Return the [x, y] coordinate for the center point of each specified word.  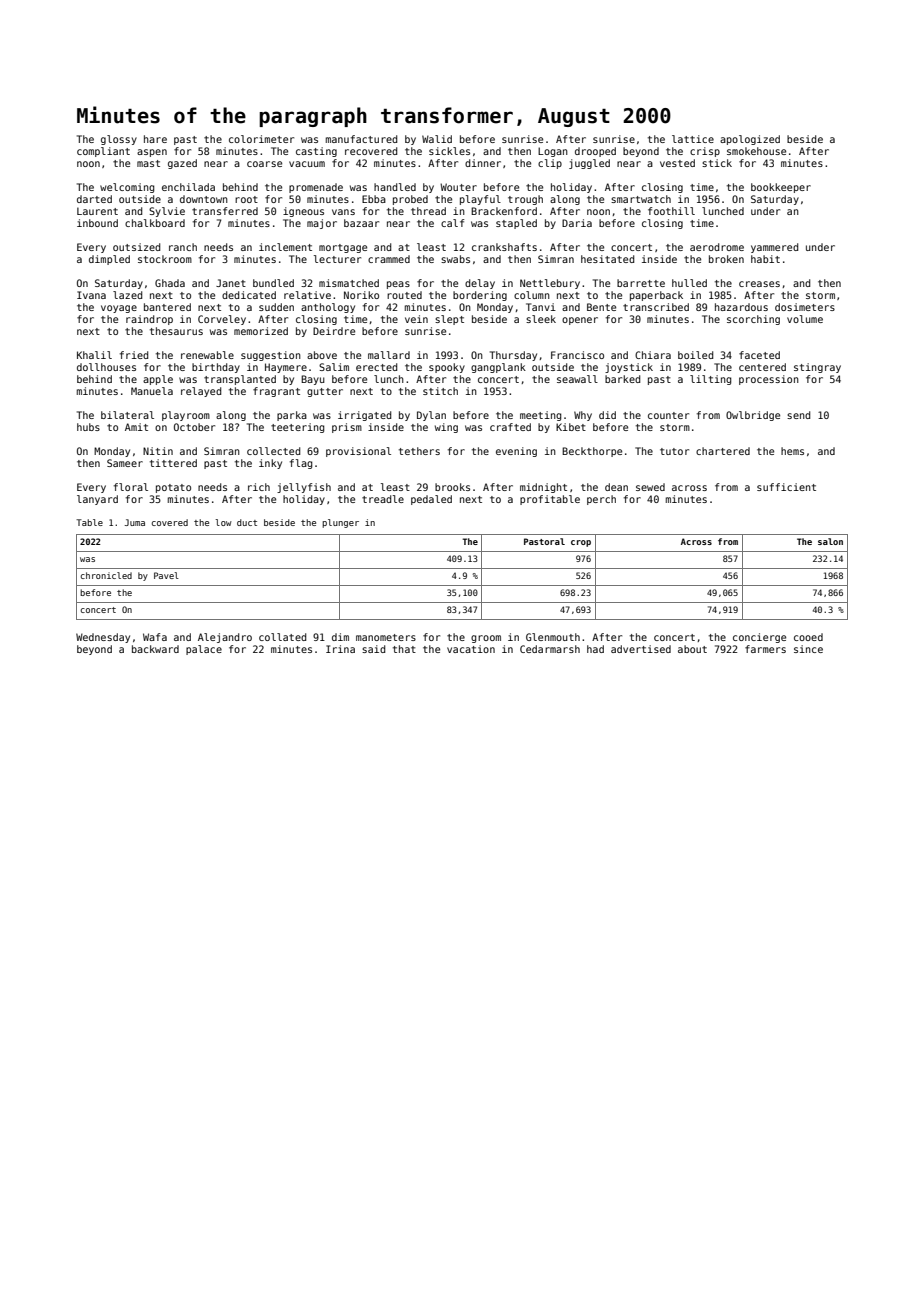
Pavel [166, 575]
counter [668, 415]
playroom [186, 416]
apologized [750, 140]
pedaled [431, 500]
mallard [389, 355]
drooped [595, 152]
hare [155, 139]
